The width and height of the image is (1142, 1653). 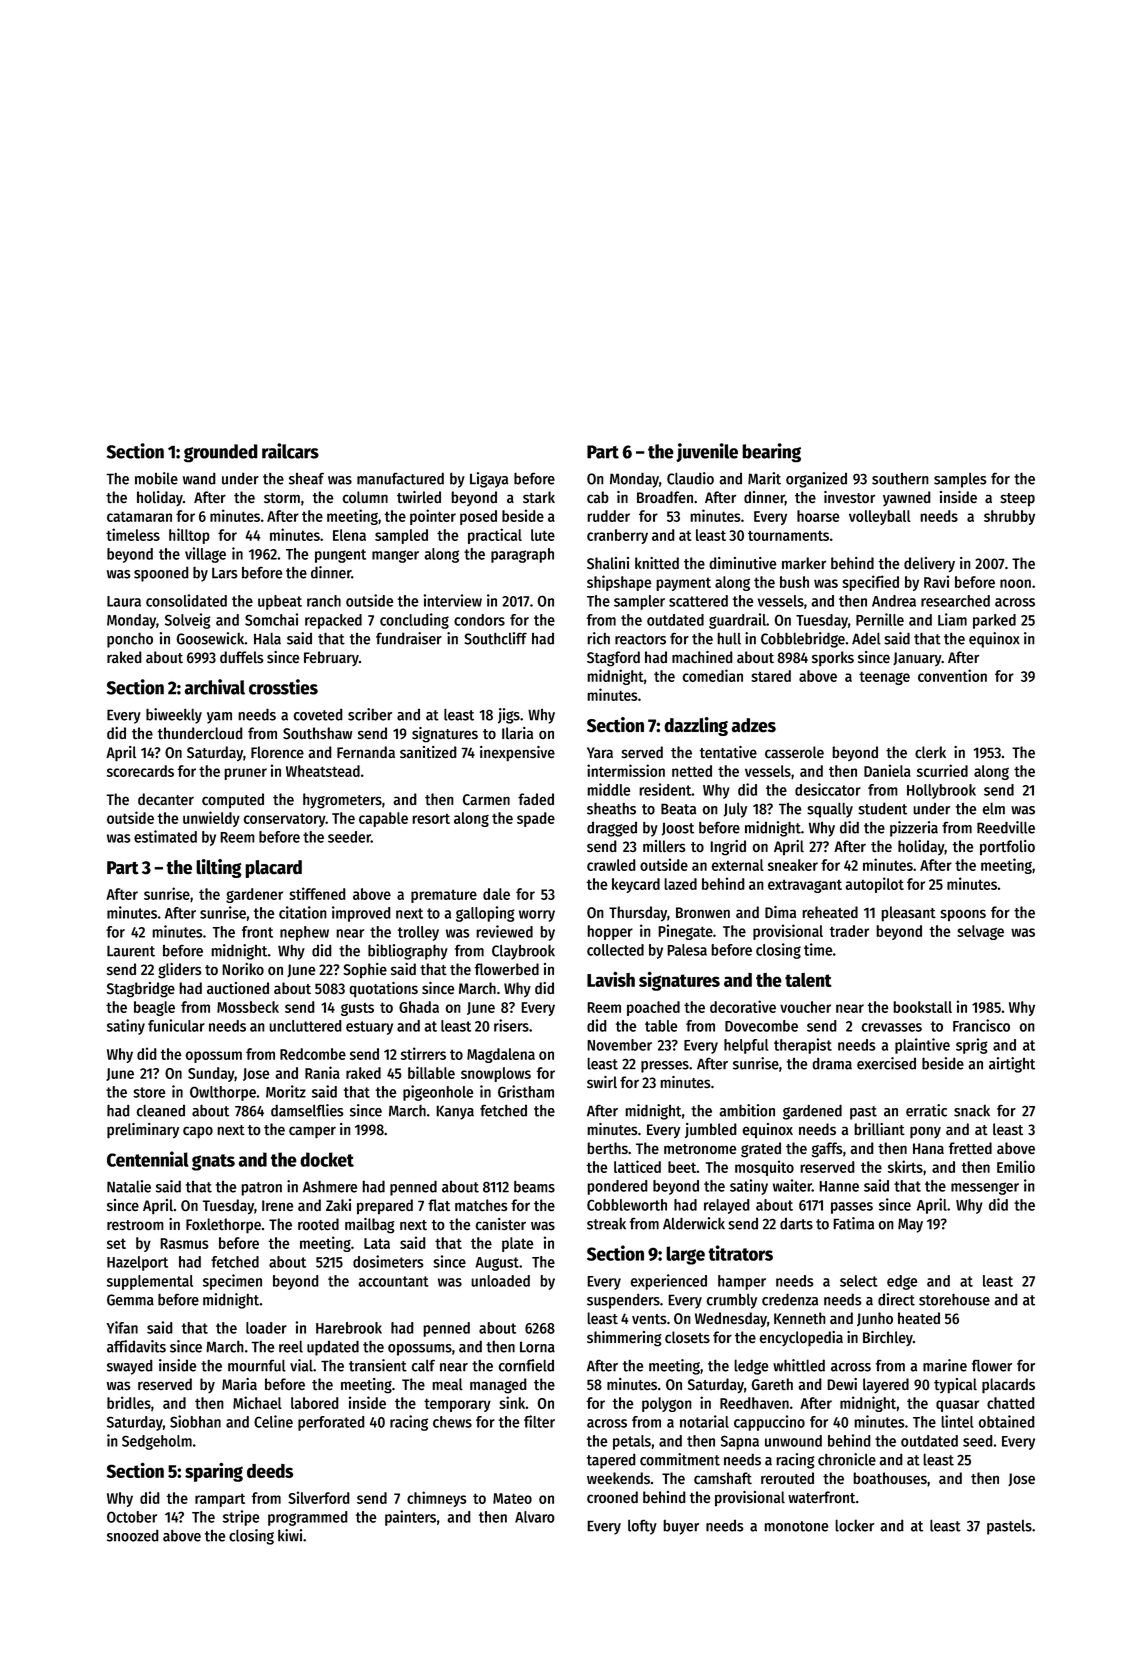 What do you see at coordinates (131, 951) in the image?
I see `Laurent` at bounding box center [131, 951].
